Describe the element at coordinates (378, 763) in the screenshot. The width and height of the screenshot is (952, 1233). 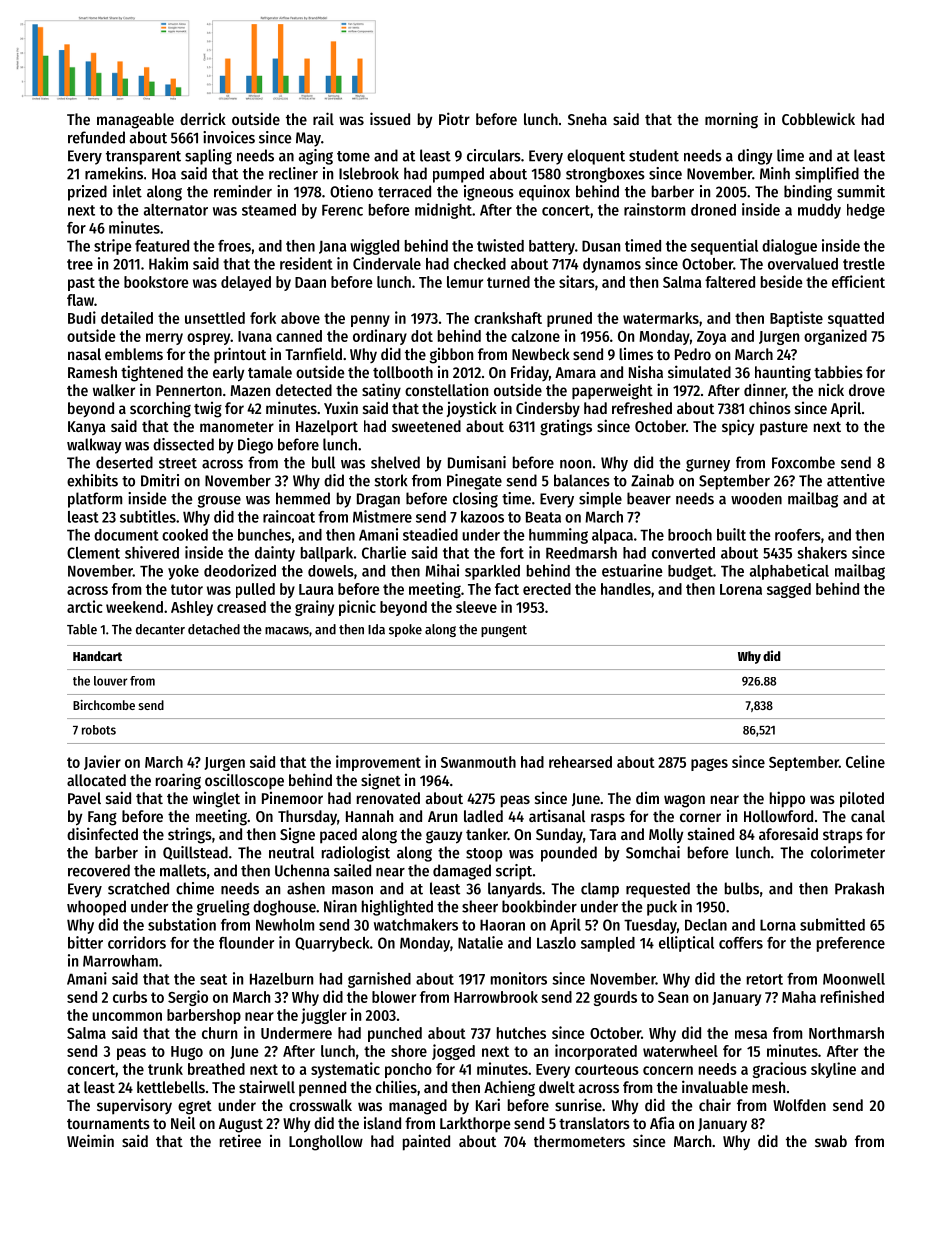
I see `improvement` at that location.
